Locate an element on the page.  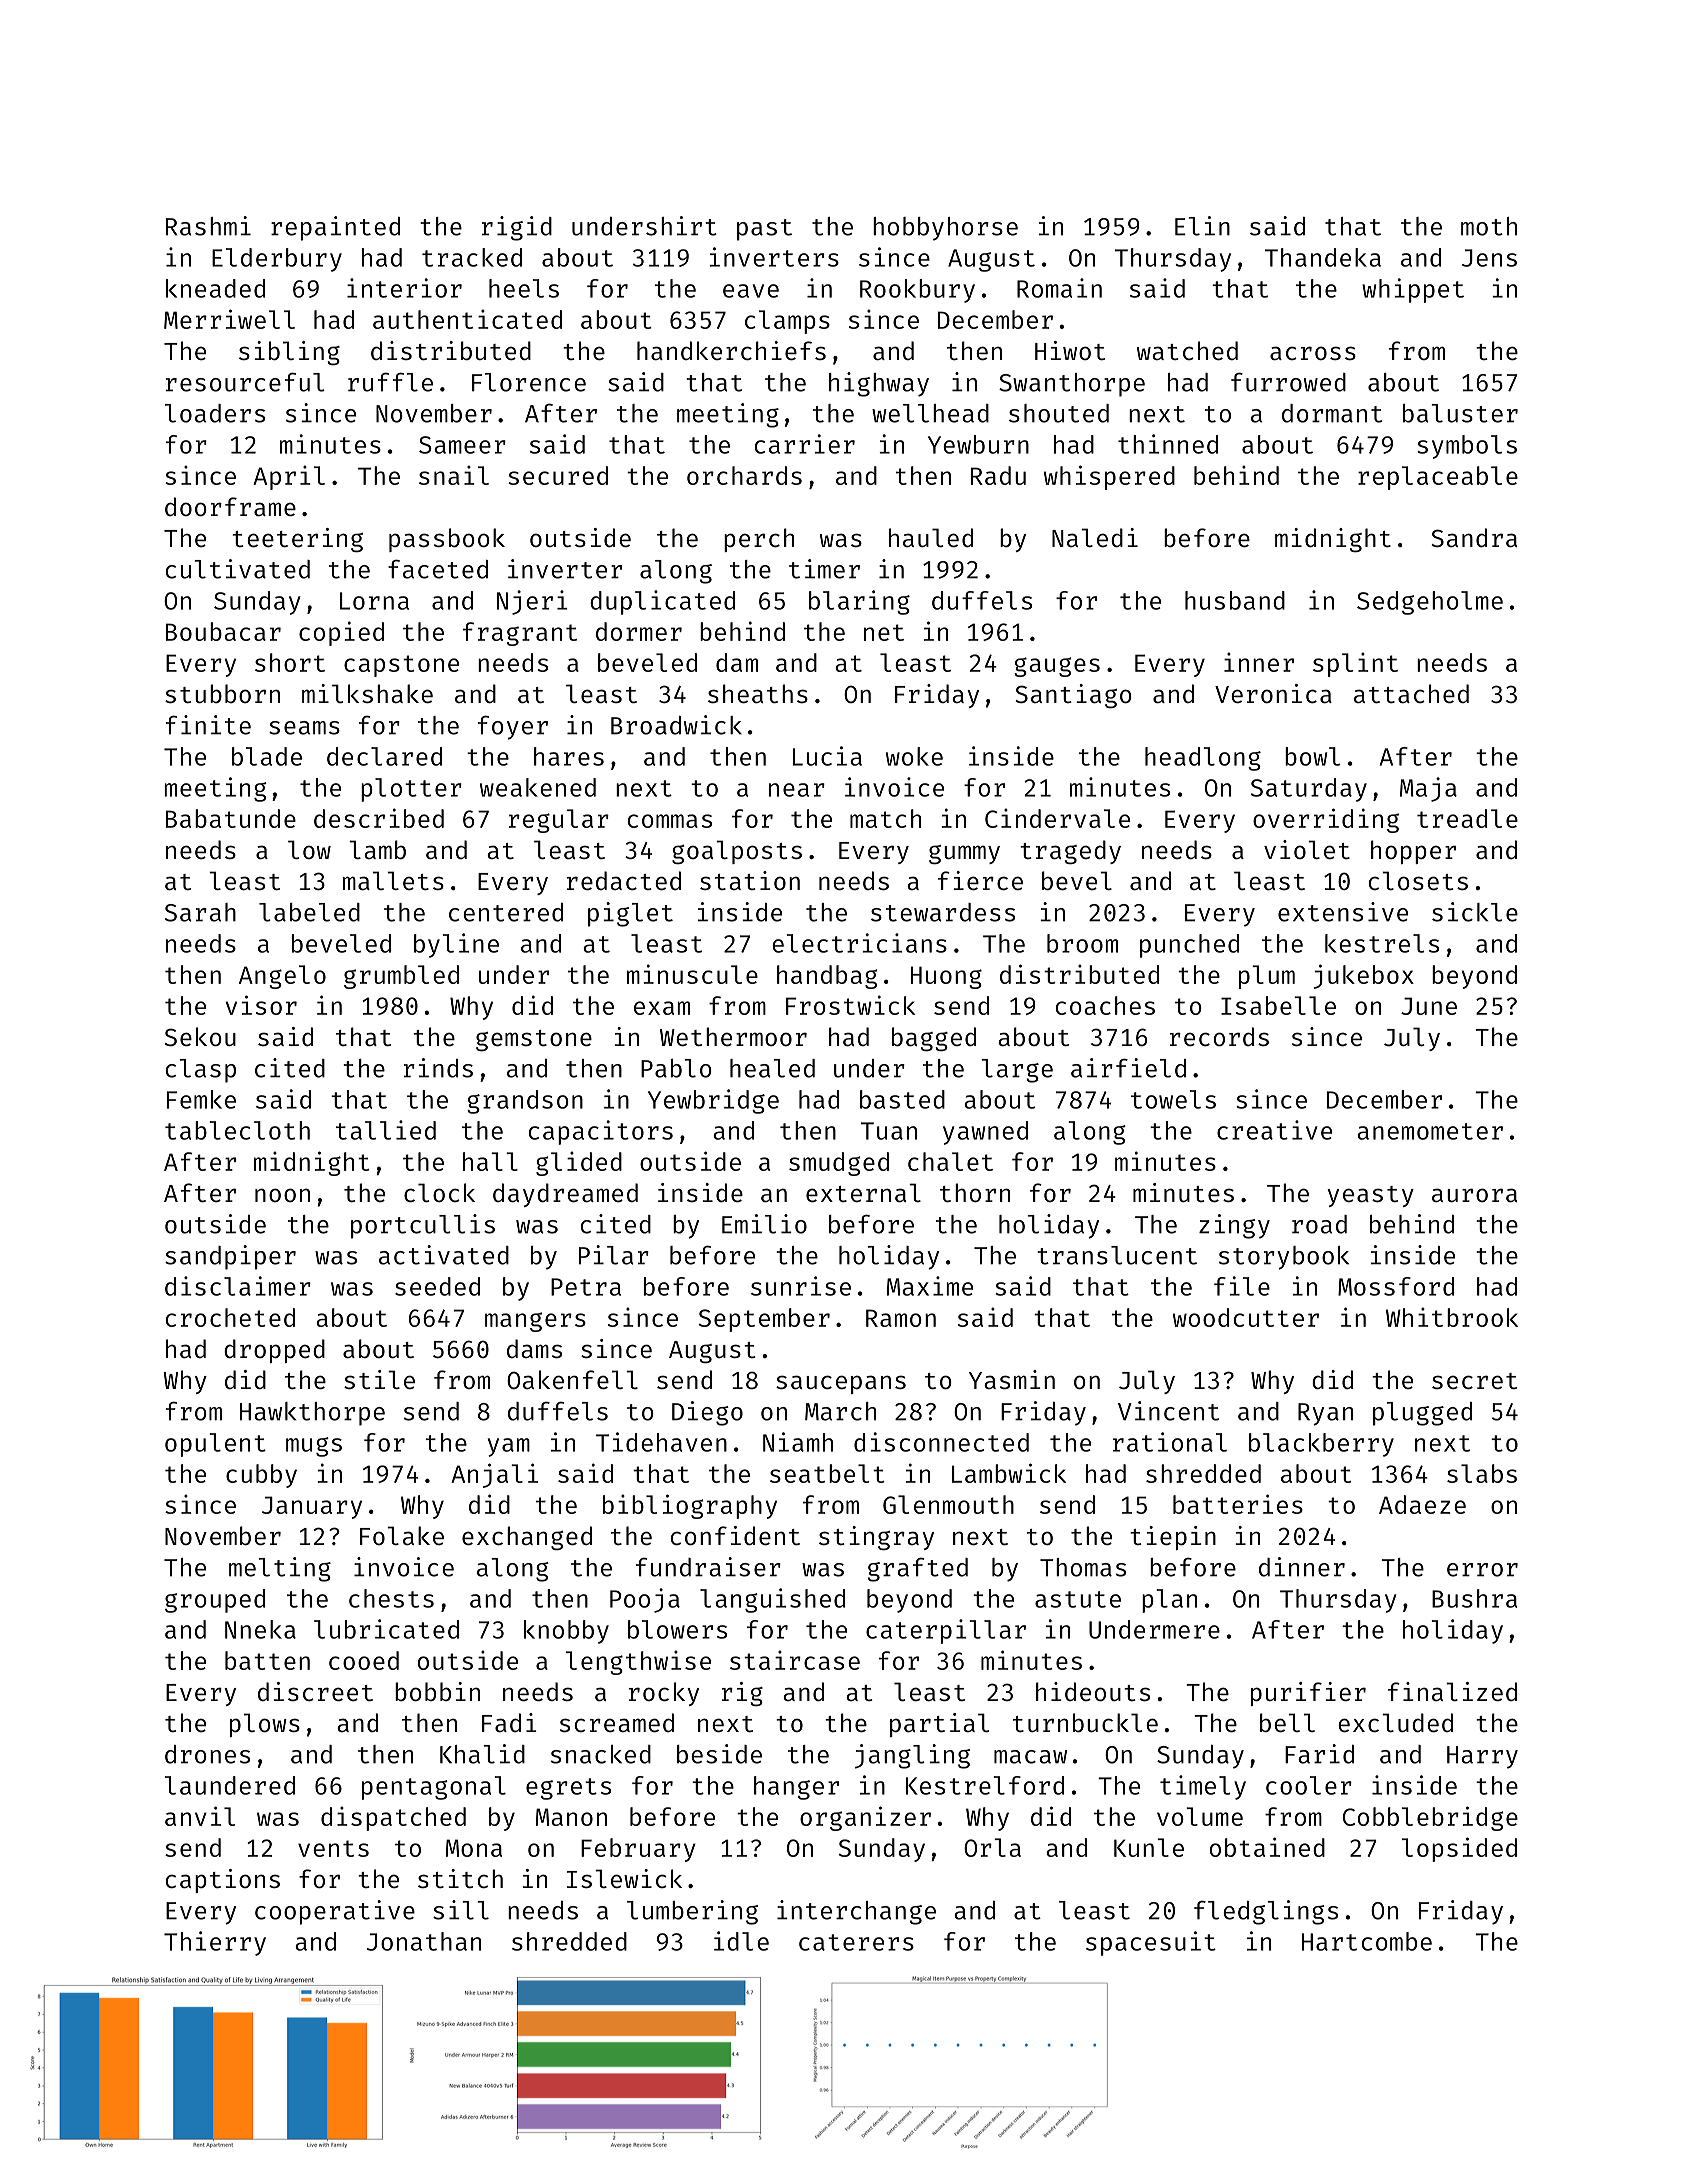
moth is located at coordinates (1489, 226).
